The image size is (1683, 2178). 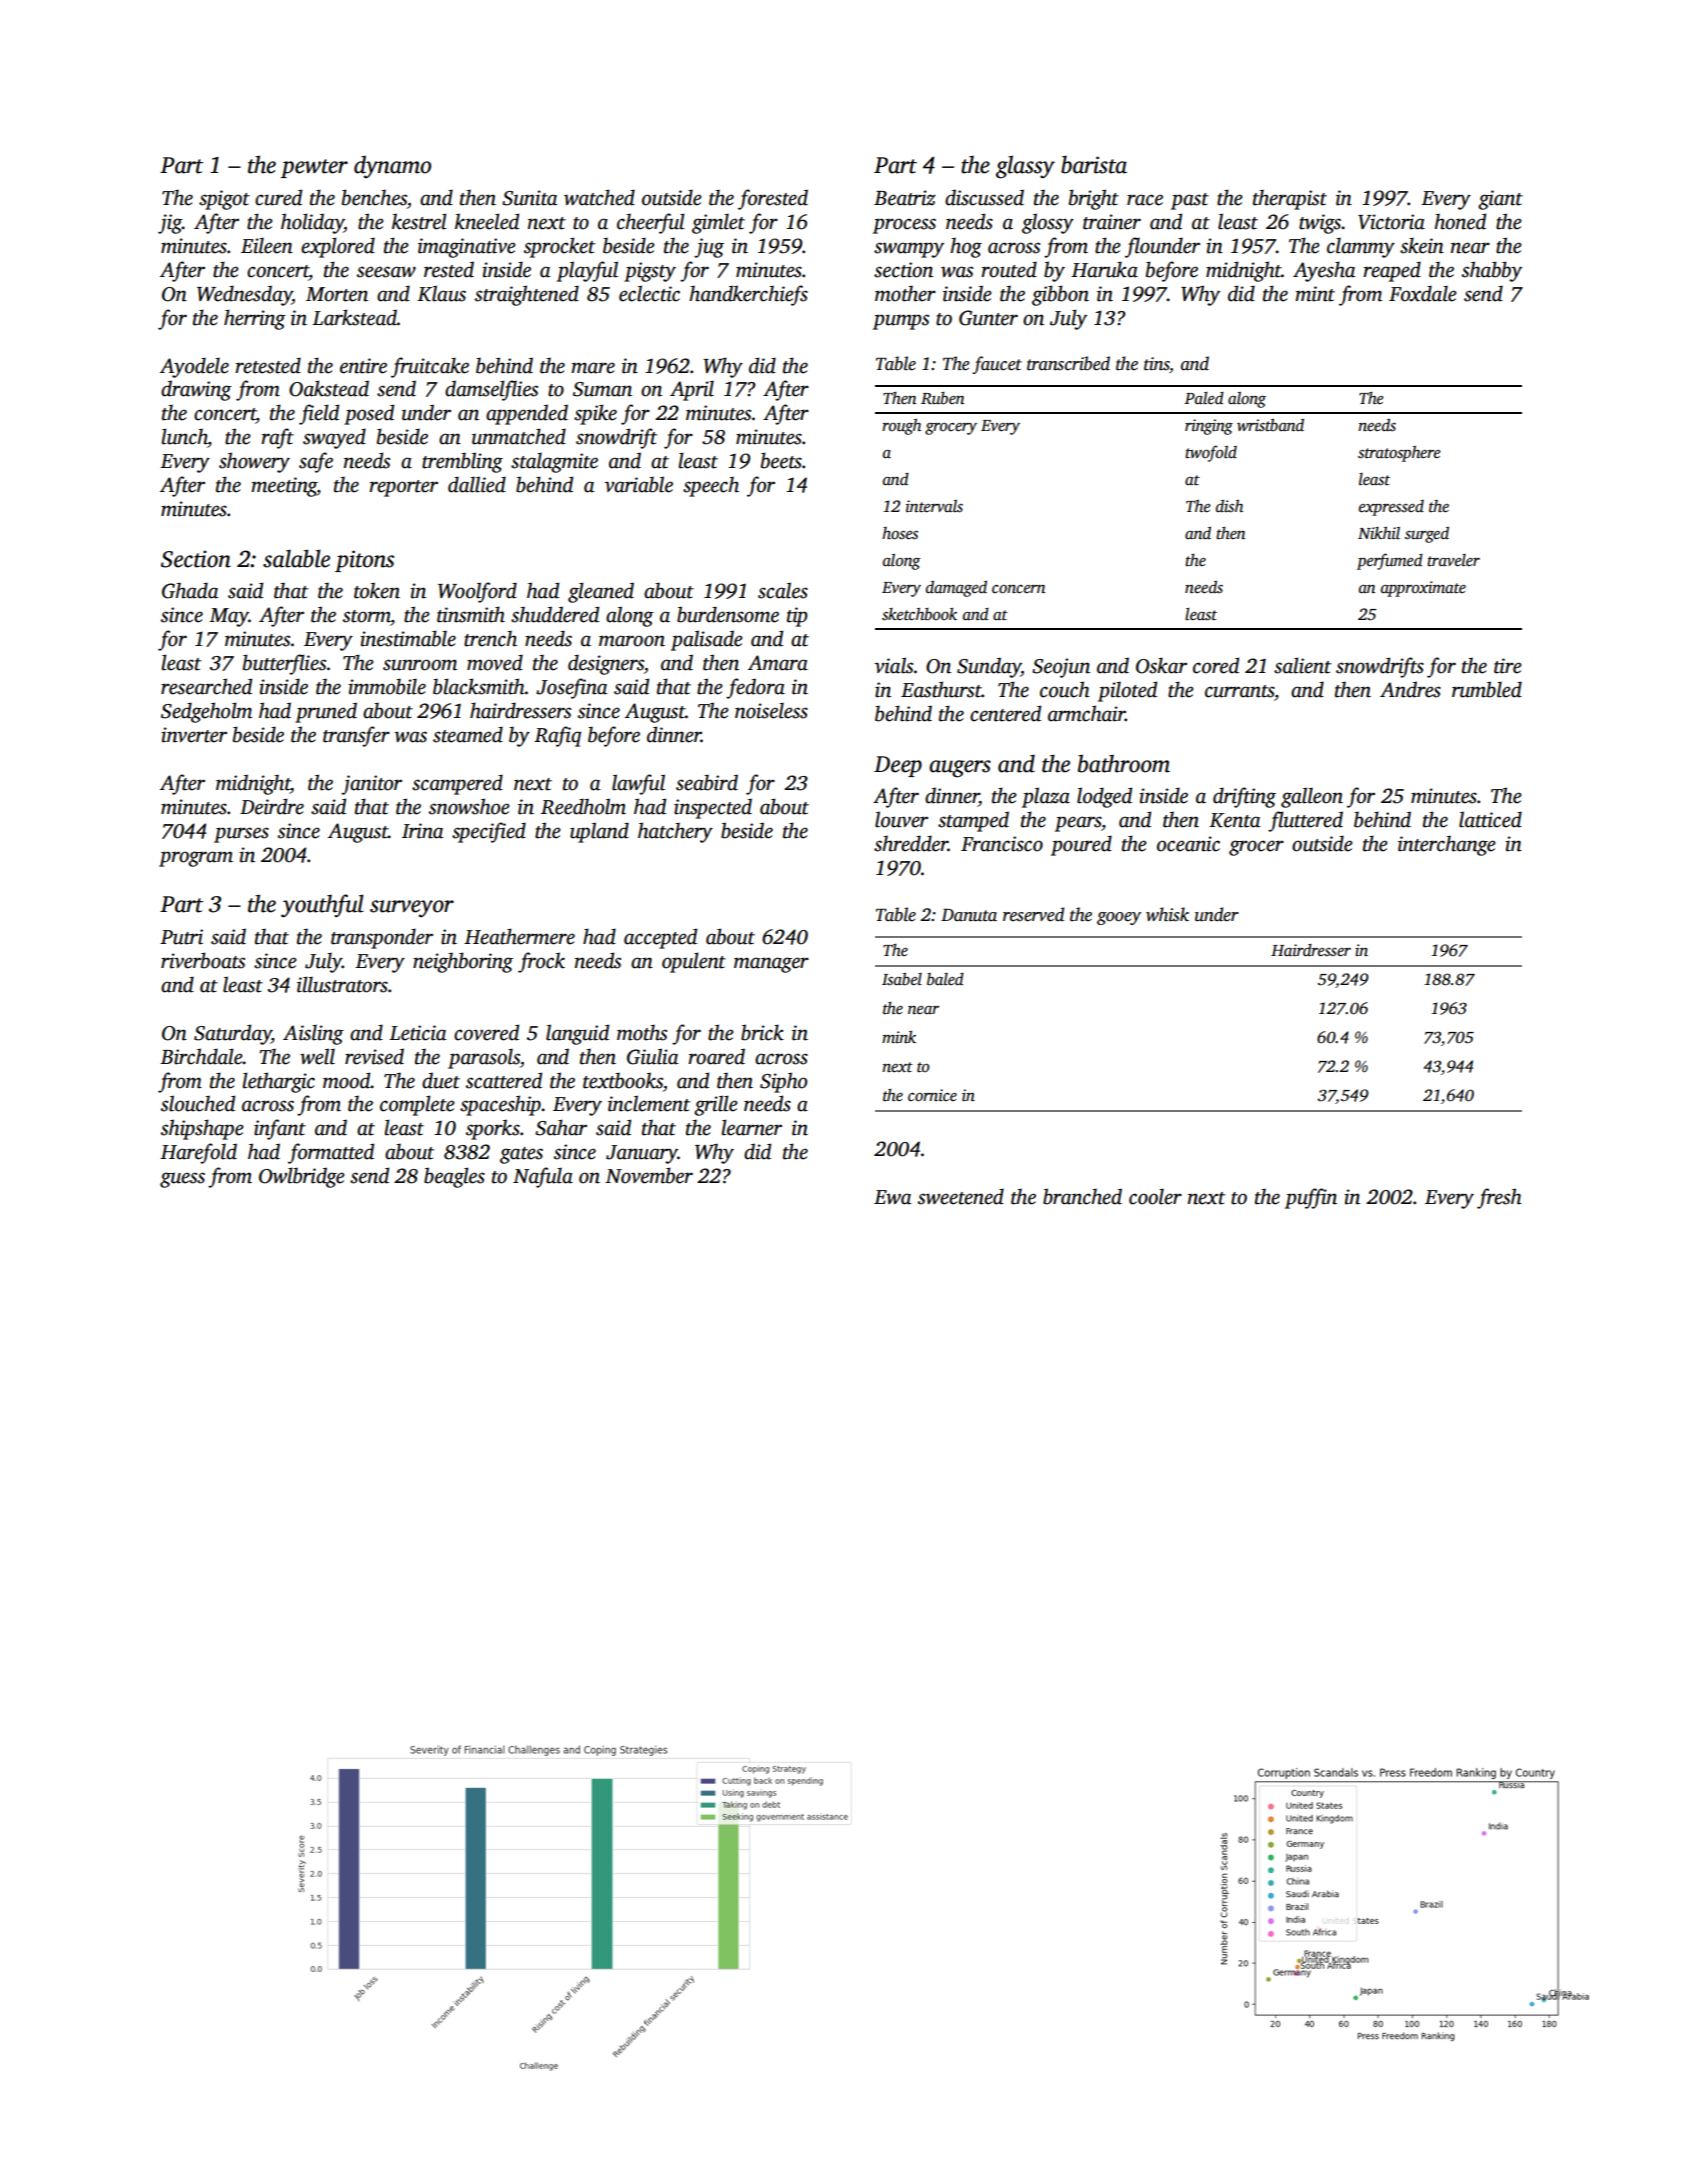 What do you see at coordinates (543, 1177) in the page?
I see `Nafula` at bounding box center [543, 1177].
